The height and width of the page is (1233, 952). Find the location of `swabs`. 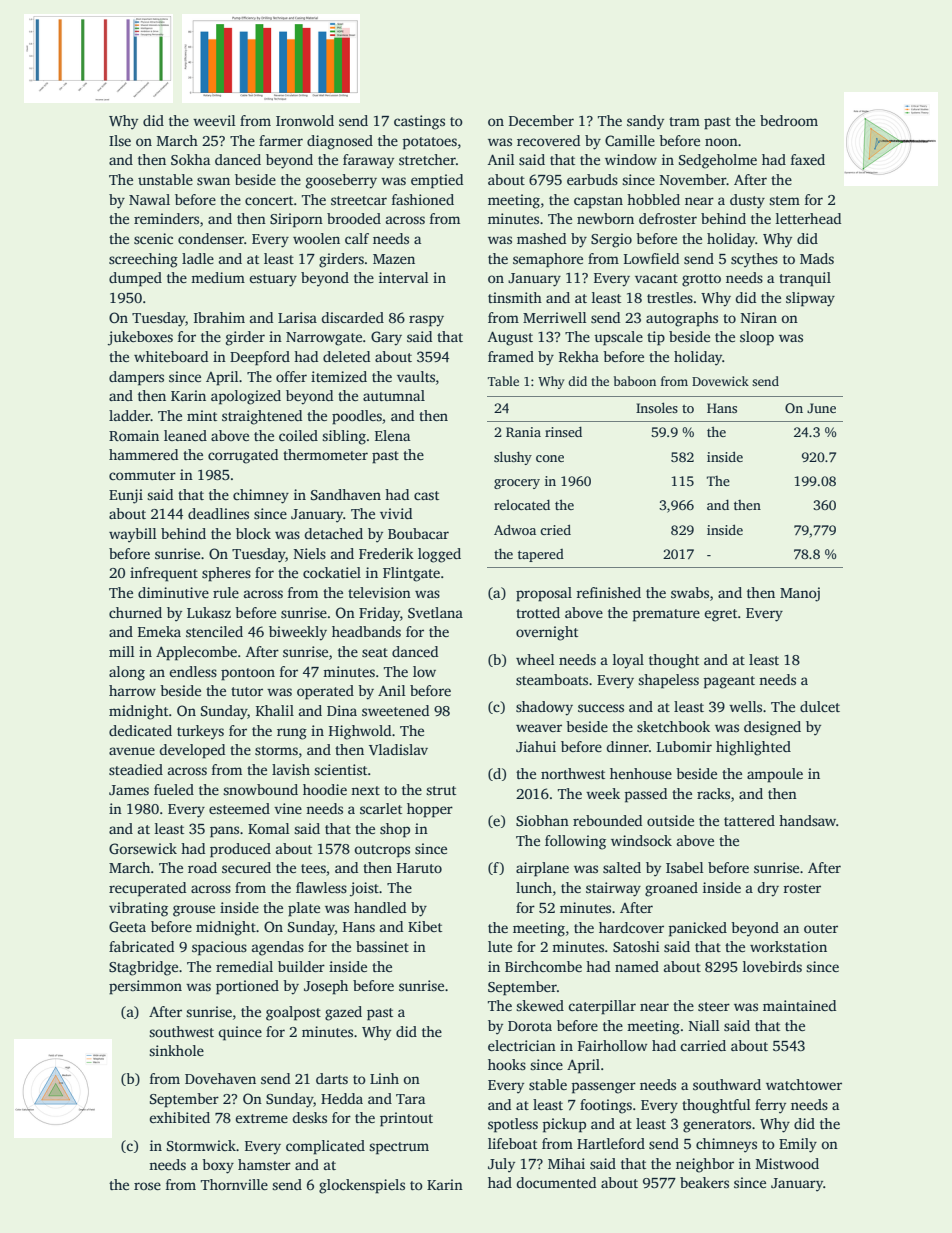

swabs is located at coordinates (690, 592).
